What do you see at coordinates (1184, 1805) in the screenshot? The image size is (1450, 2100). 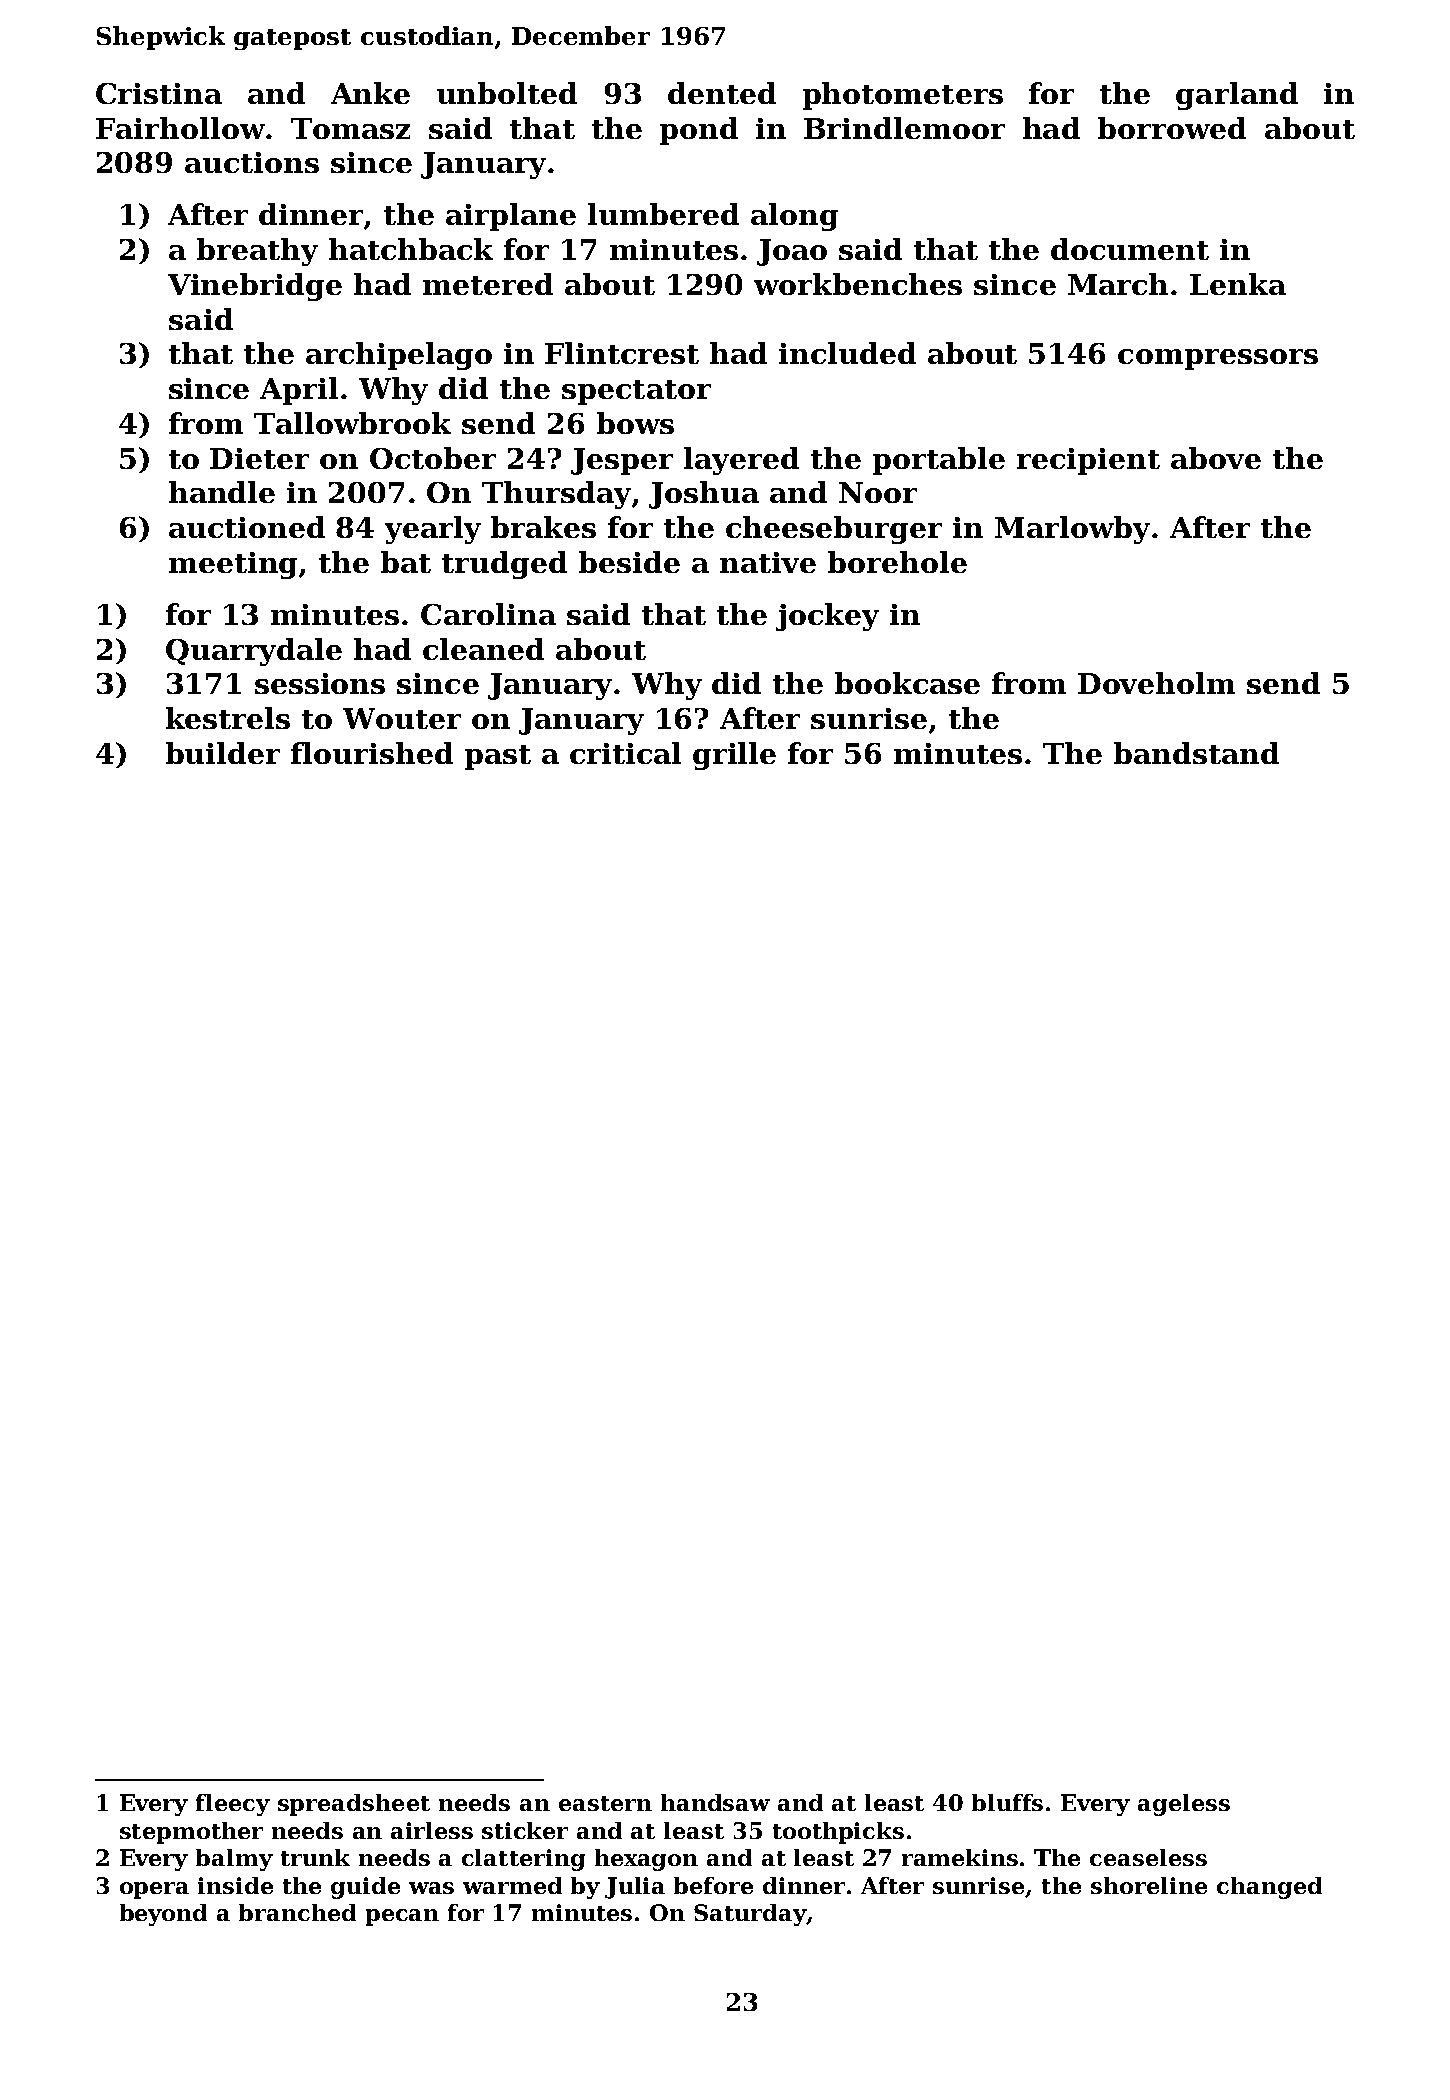 I see `ageless` at bounding box center [1184, 1805].
